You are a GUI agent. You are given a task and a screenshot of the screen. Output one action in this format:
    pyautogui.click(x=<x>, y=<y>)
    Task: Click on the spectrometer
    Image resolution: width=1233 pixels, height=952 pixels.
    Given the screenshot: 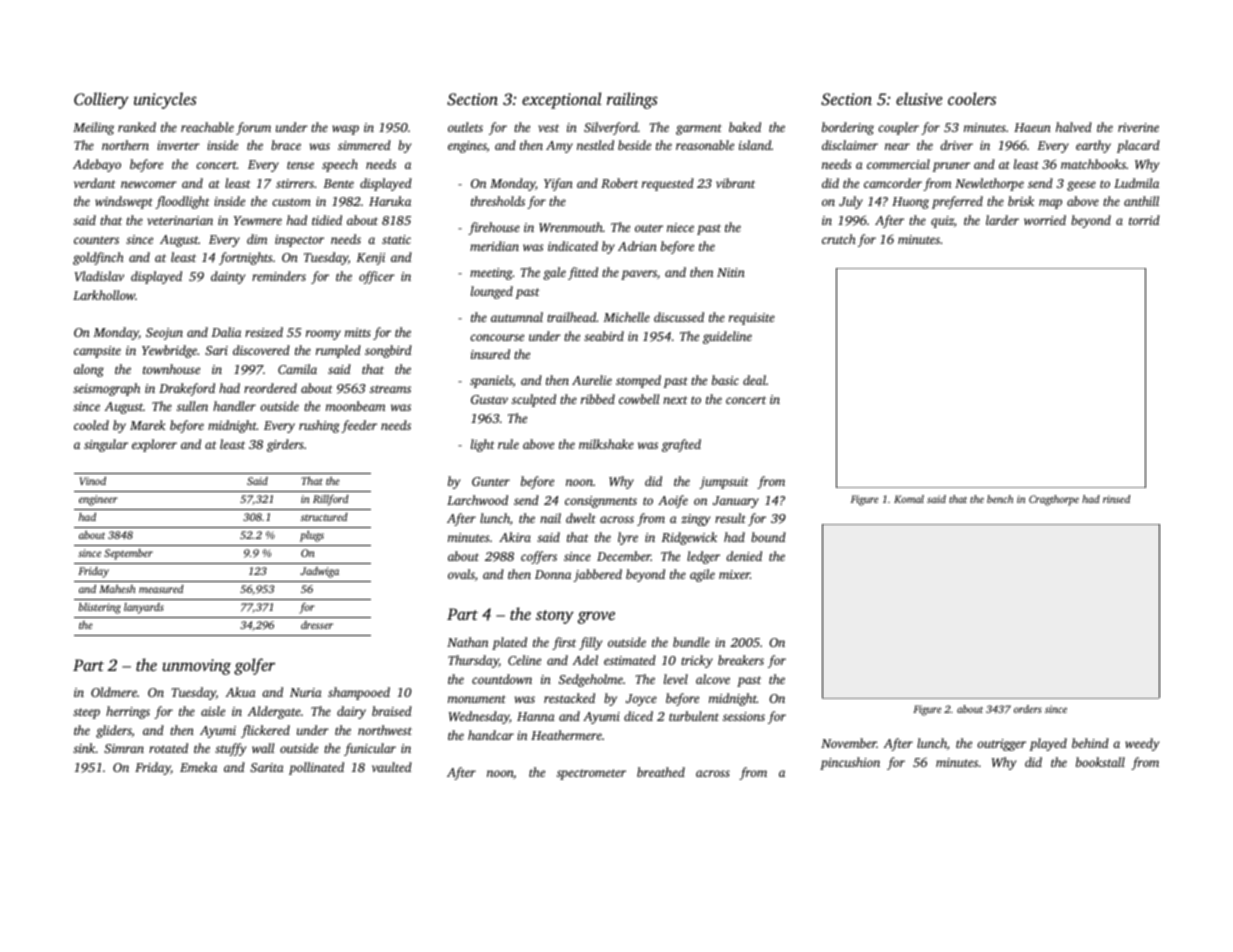 What is the action you would take?
    pyautogui.click(x=591, y=774)
